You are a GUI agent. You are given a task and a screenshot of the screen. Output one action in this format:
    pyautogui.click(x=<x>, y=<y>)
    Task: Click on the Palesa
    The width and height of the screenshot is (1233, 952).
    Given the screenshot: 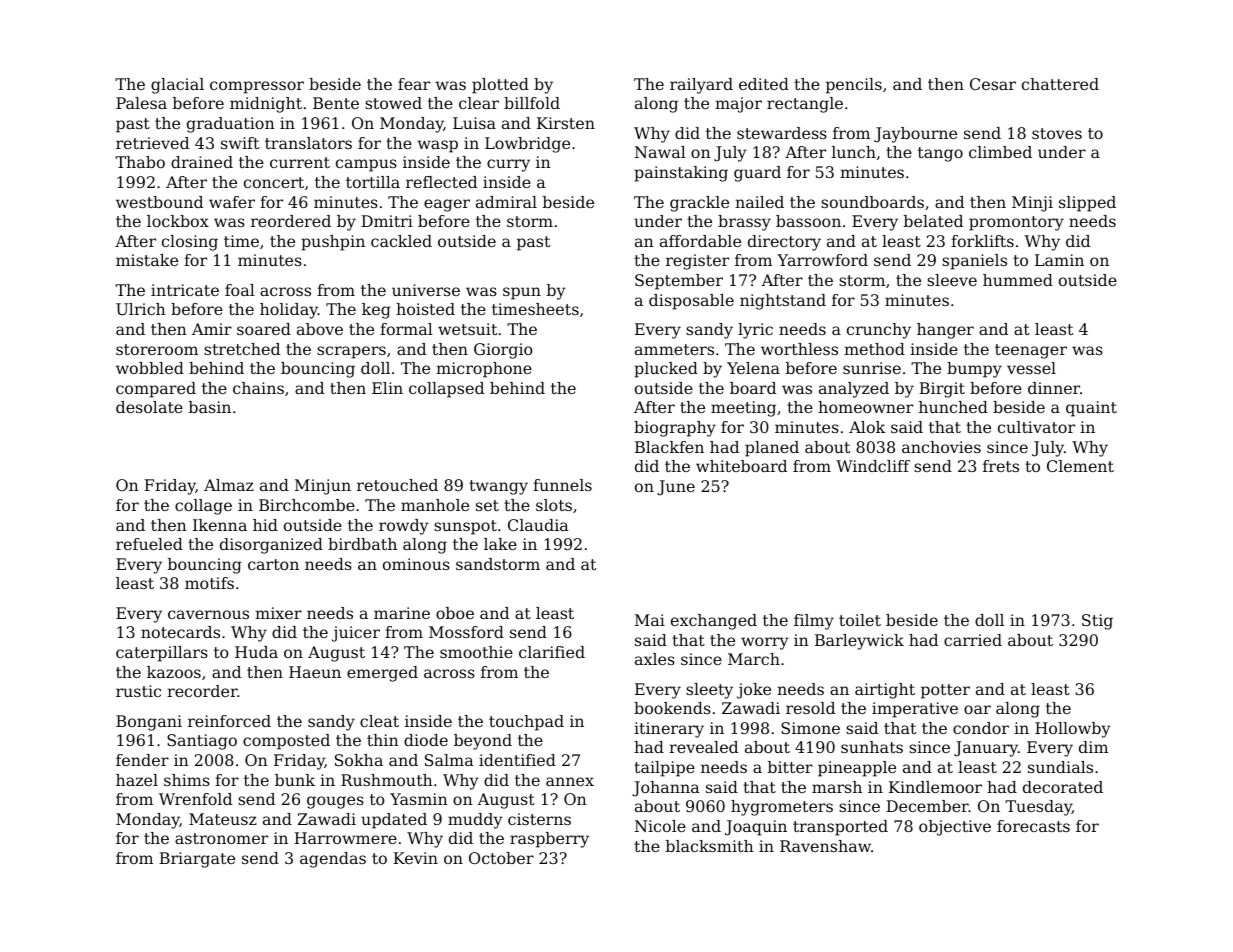 What is the action you would take?
    pyautogui.click(x=141, y=103)
